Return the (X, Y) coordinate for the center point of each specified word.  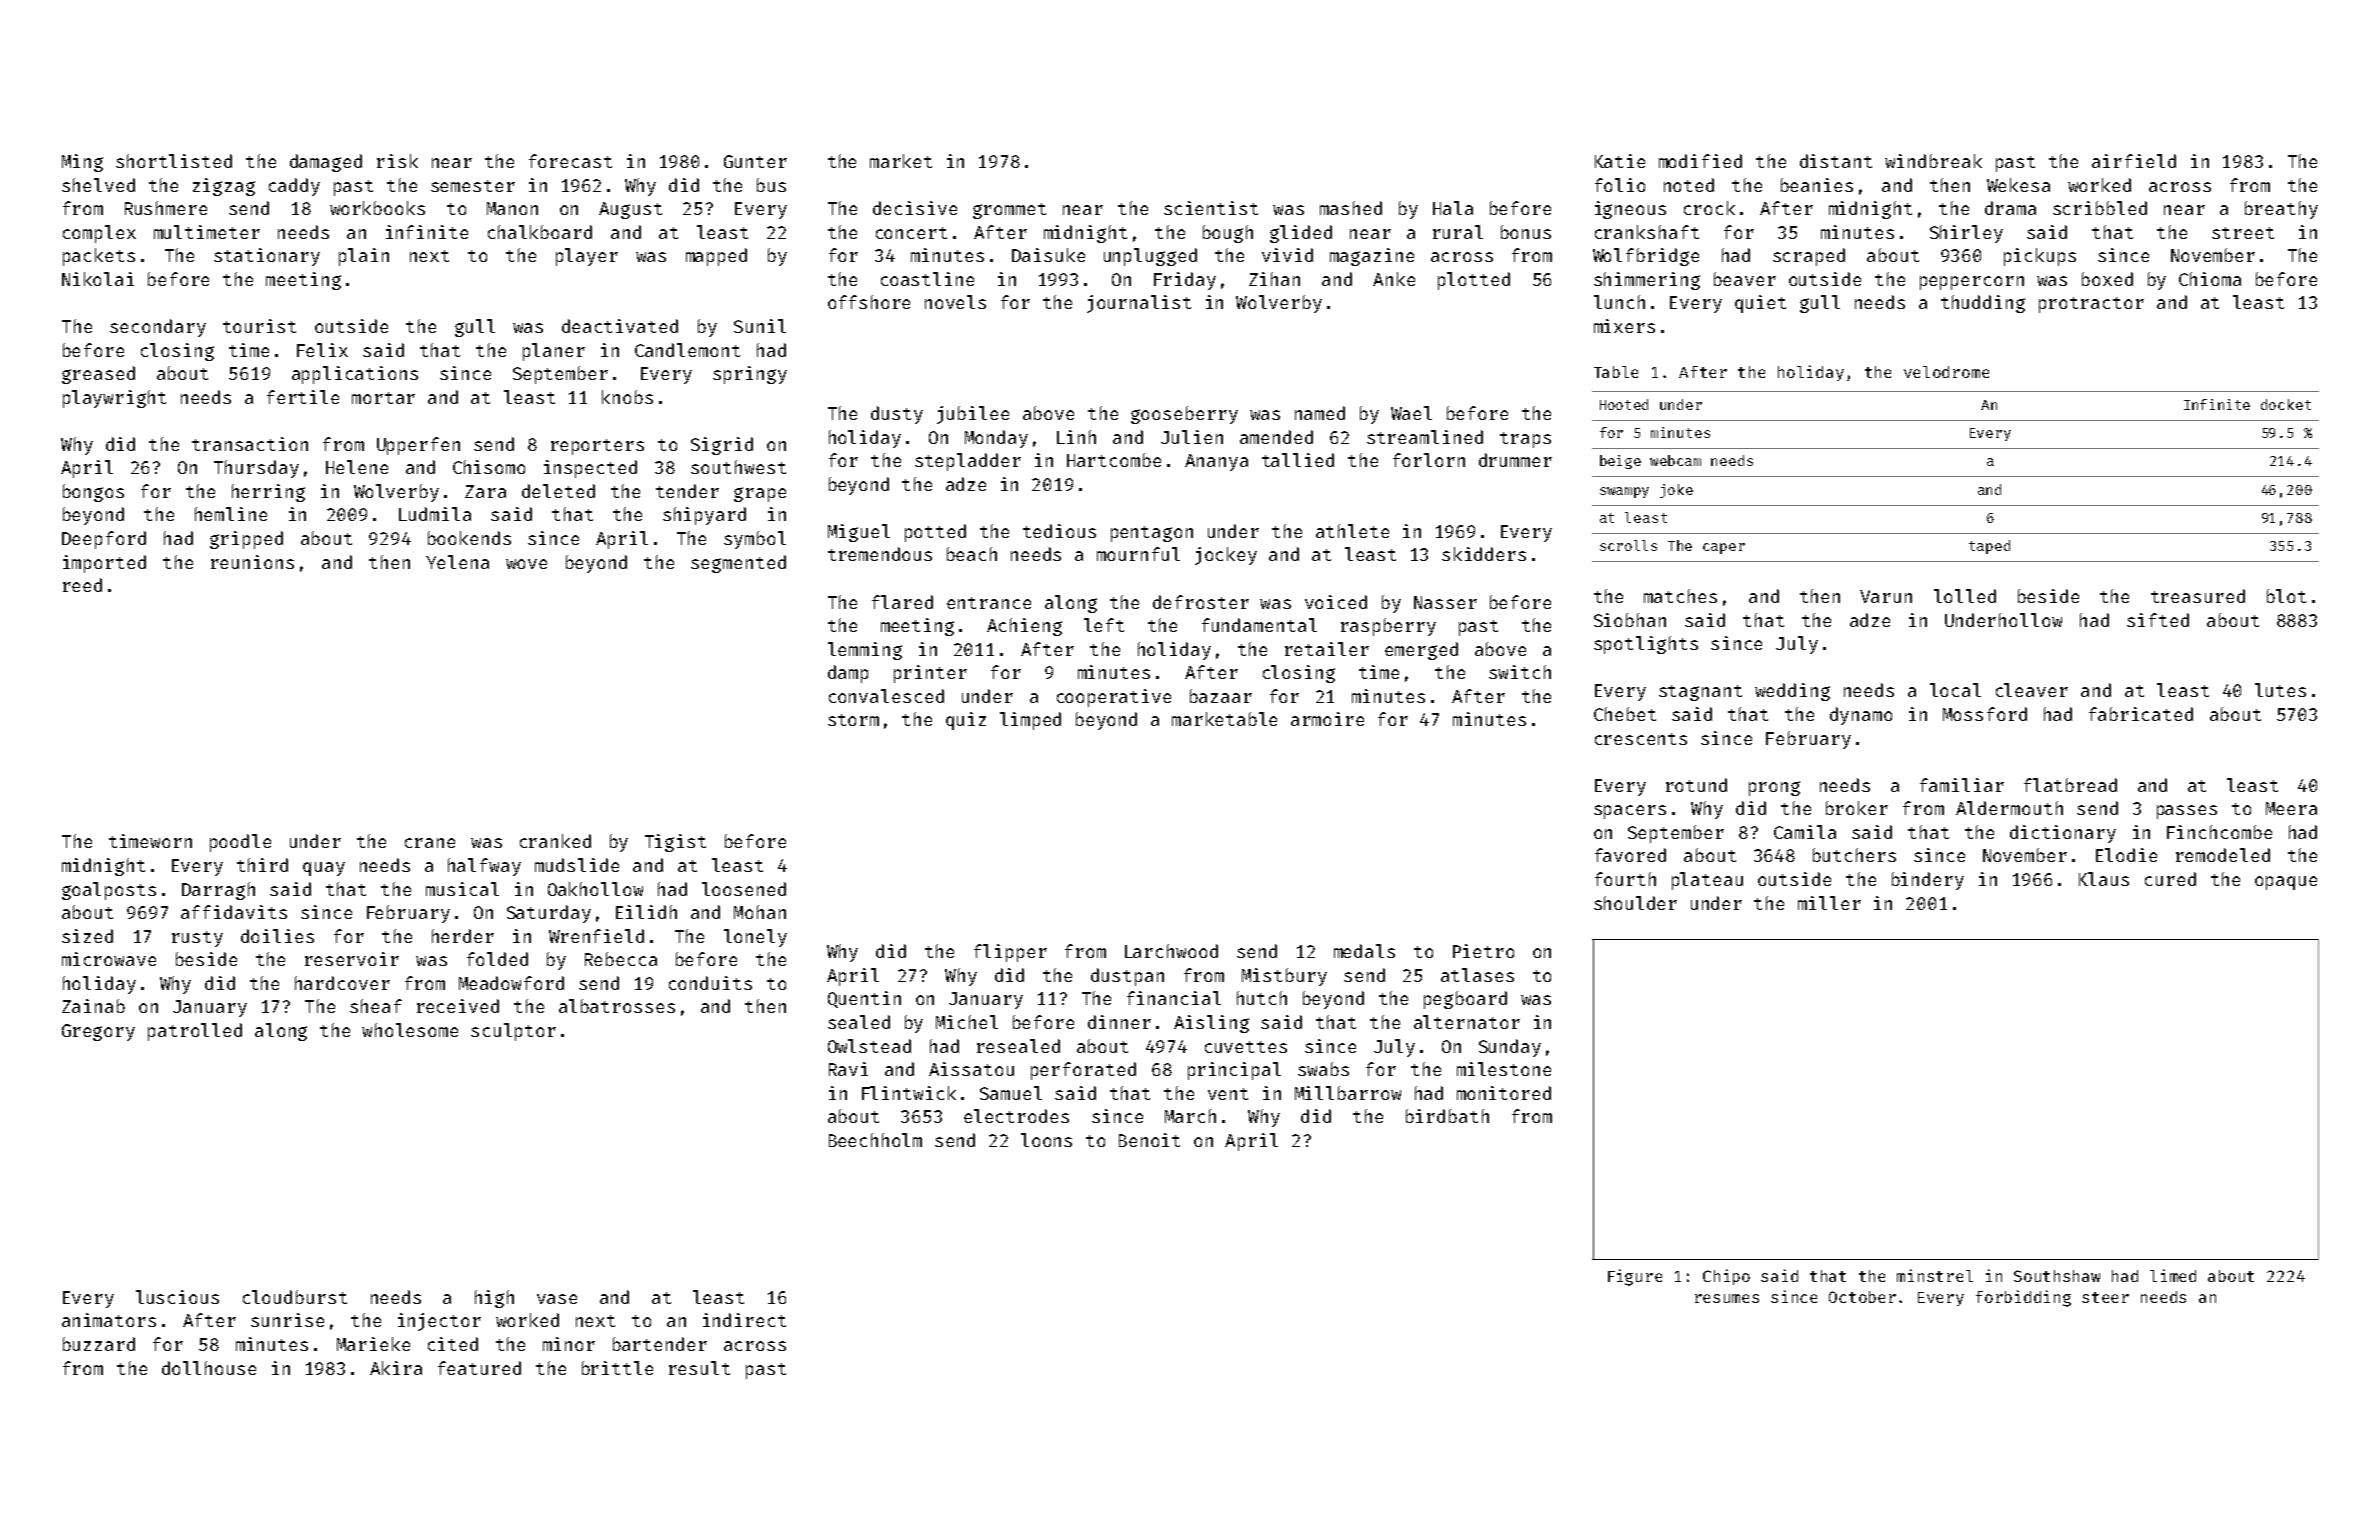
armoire (1327, 719)
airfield (2134, 161)
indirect (744, 1320)
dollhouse (209, 1368)
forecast (570, 161)
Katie (1620, 161)
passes (2187, 812)
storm (853, 720)
